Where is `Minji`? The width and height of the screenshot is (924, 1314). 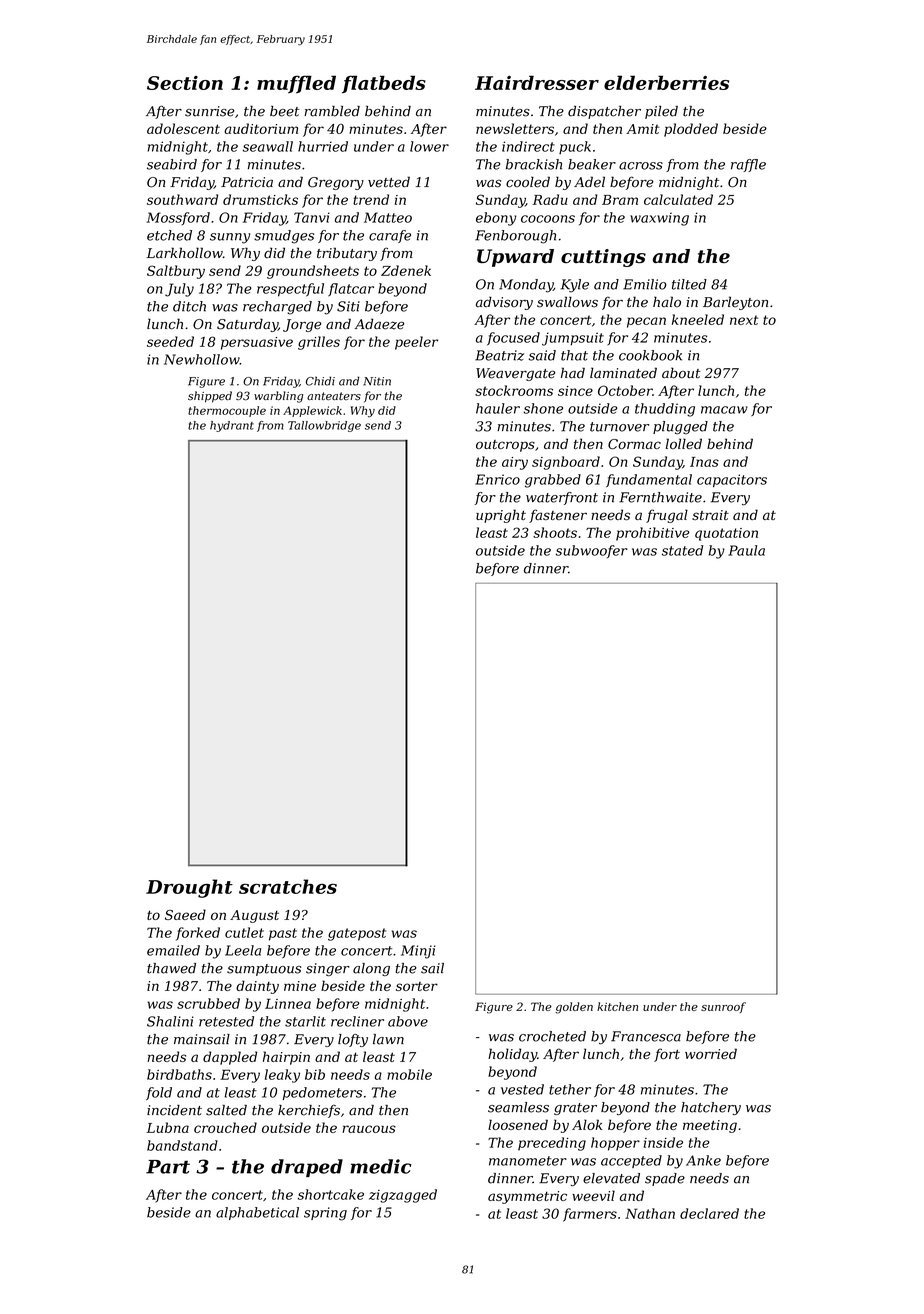
Minji is located at coordinates (418, 952).
